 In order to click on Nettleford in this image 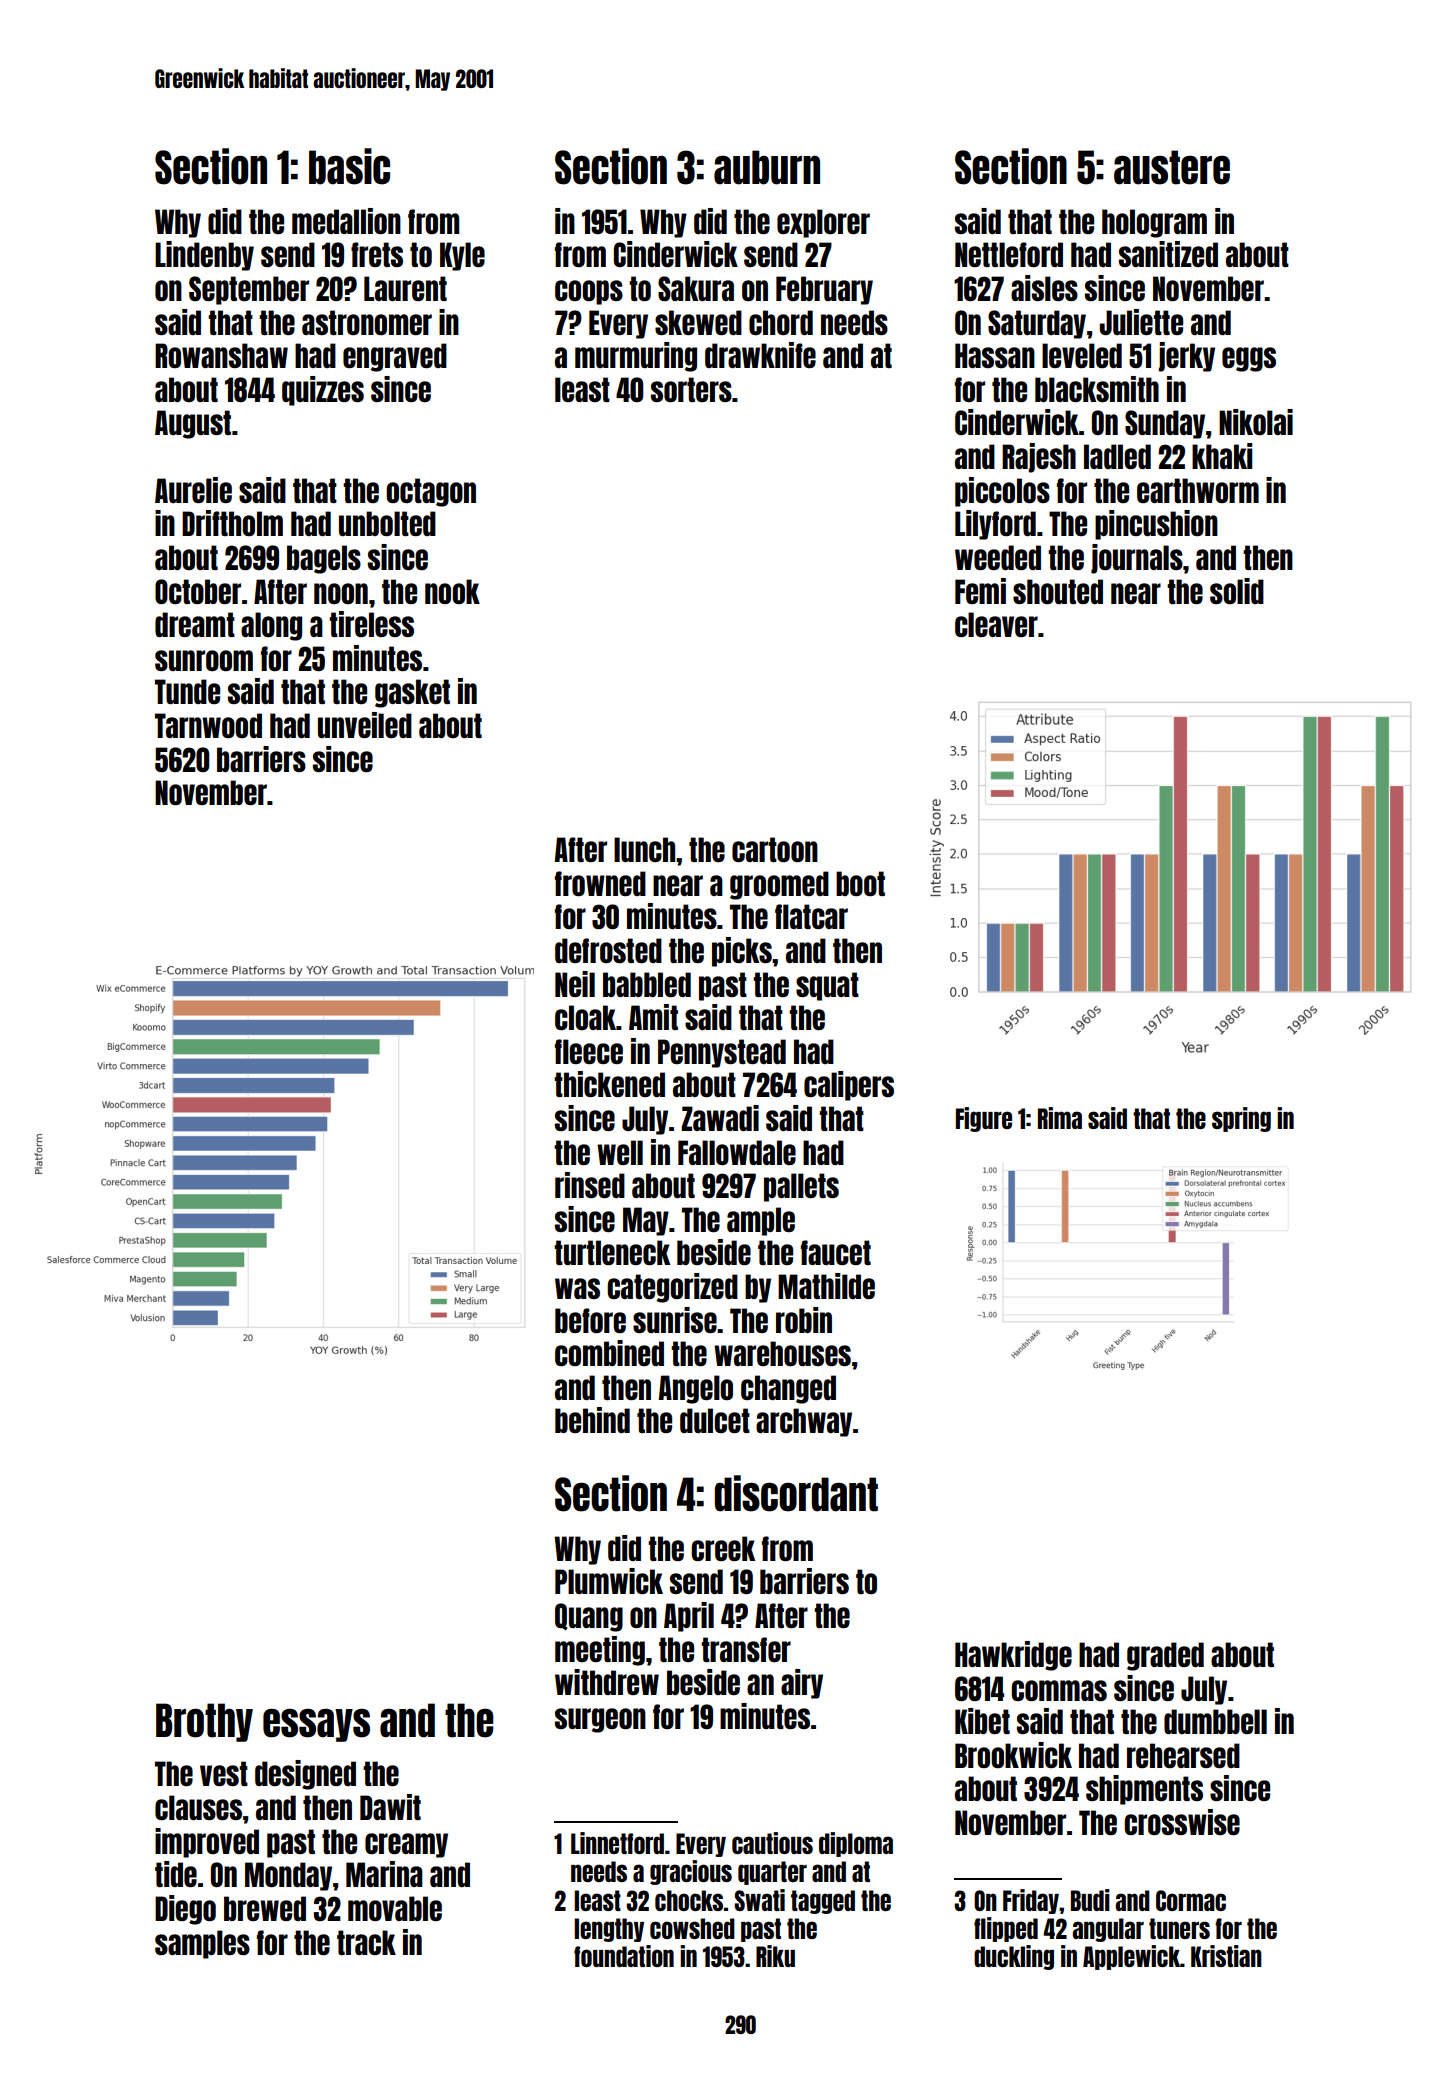, I will do `click(1009, 254)`.
